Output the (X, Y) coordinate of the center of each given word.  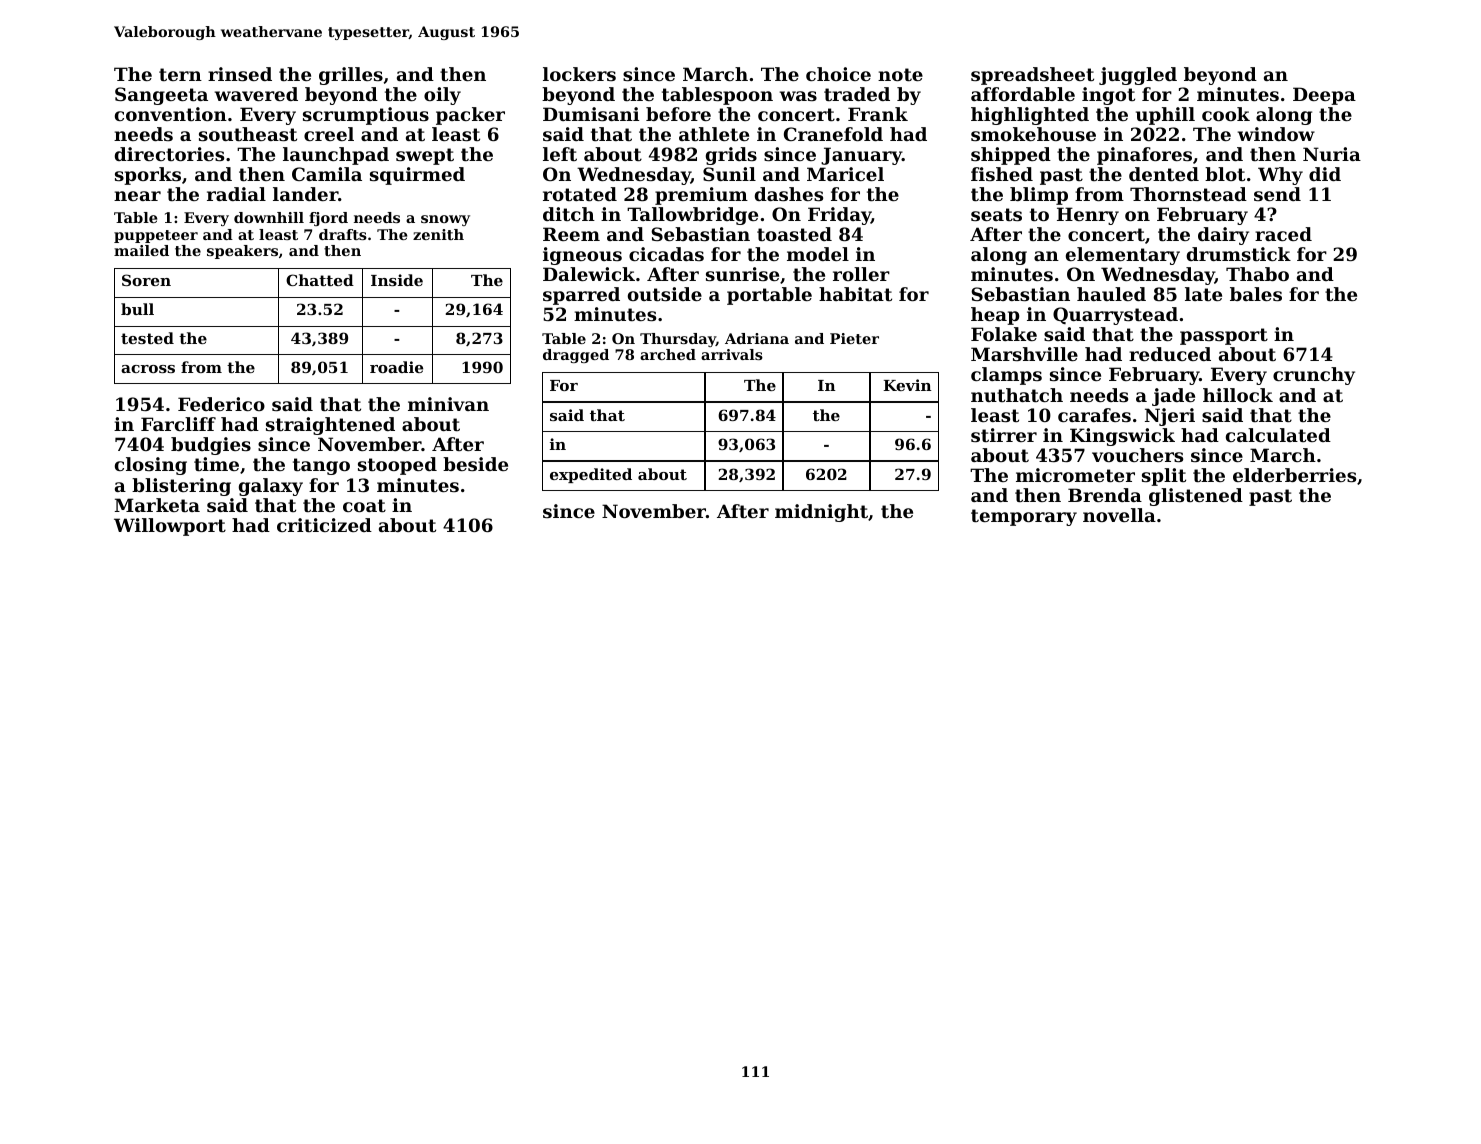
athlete (714, 134)
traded (857, 94)
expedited (591, 475)
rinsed (240, 74)
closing (151, 466)
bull (137, 309)
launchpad (336, 156)
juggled (1138, 76)
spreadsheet (1032, 76)
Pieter (854, 338)
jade (1173, 397)
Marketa (157, 505)
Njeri (1170, 417)
